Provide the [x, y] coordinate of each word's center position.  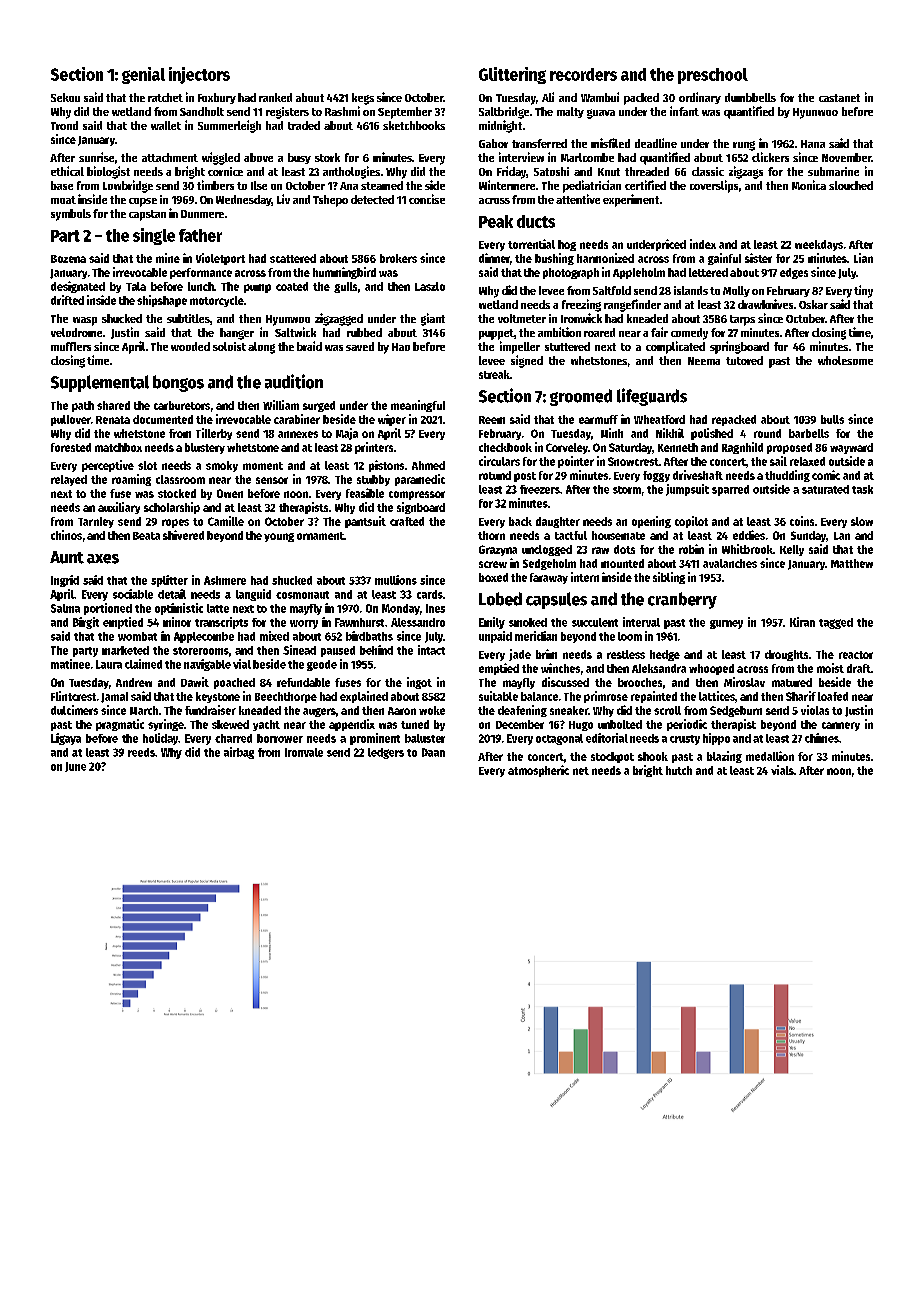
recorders [583, 74]
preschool [713, 76]
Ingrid [65, 581]
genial [143, 75]
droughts [786, 655]
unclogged [547, 550]
